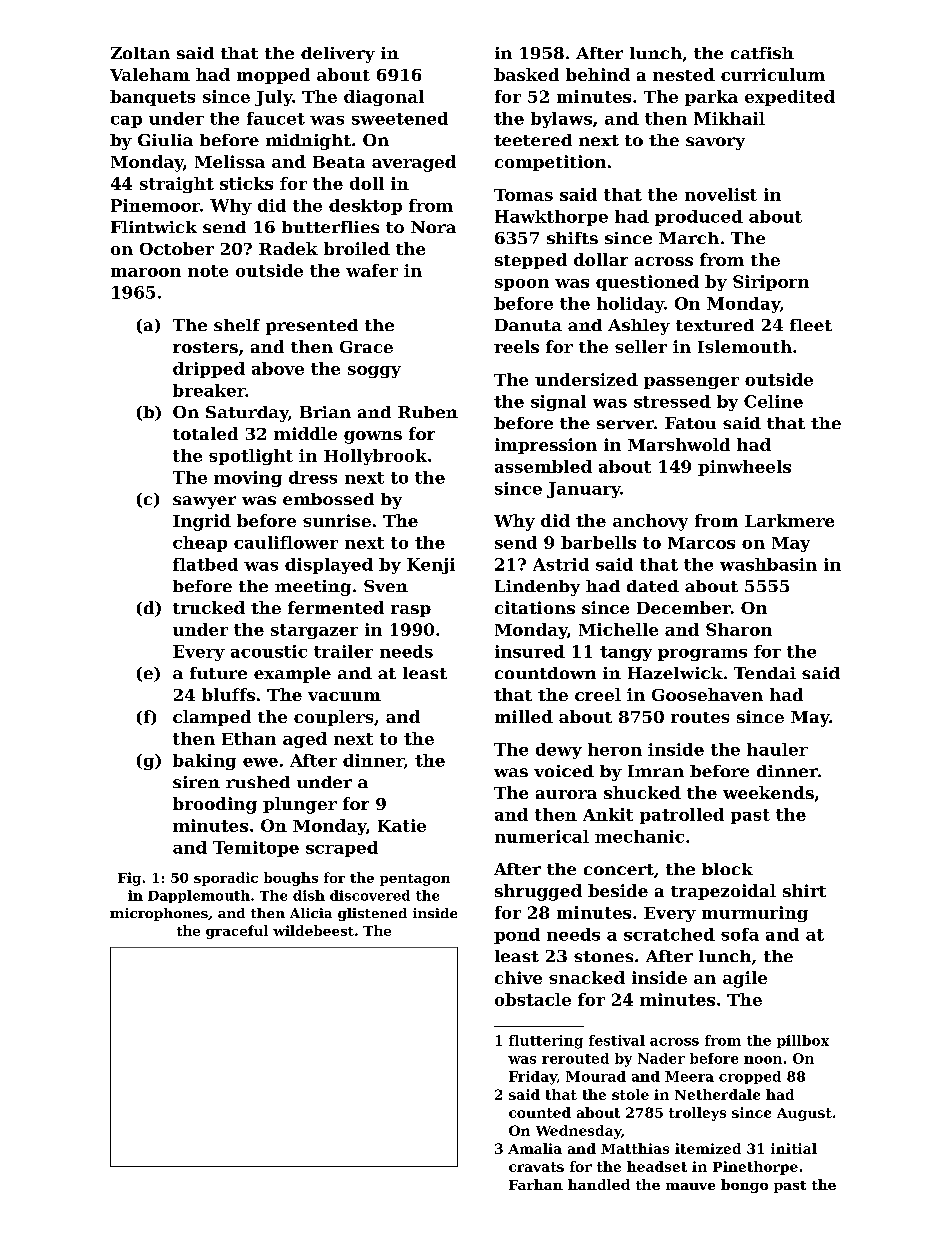  I want to click on soggy, so click(374, 372).
